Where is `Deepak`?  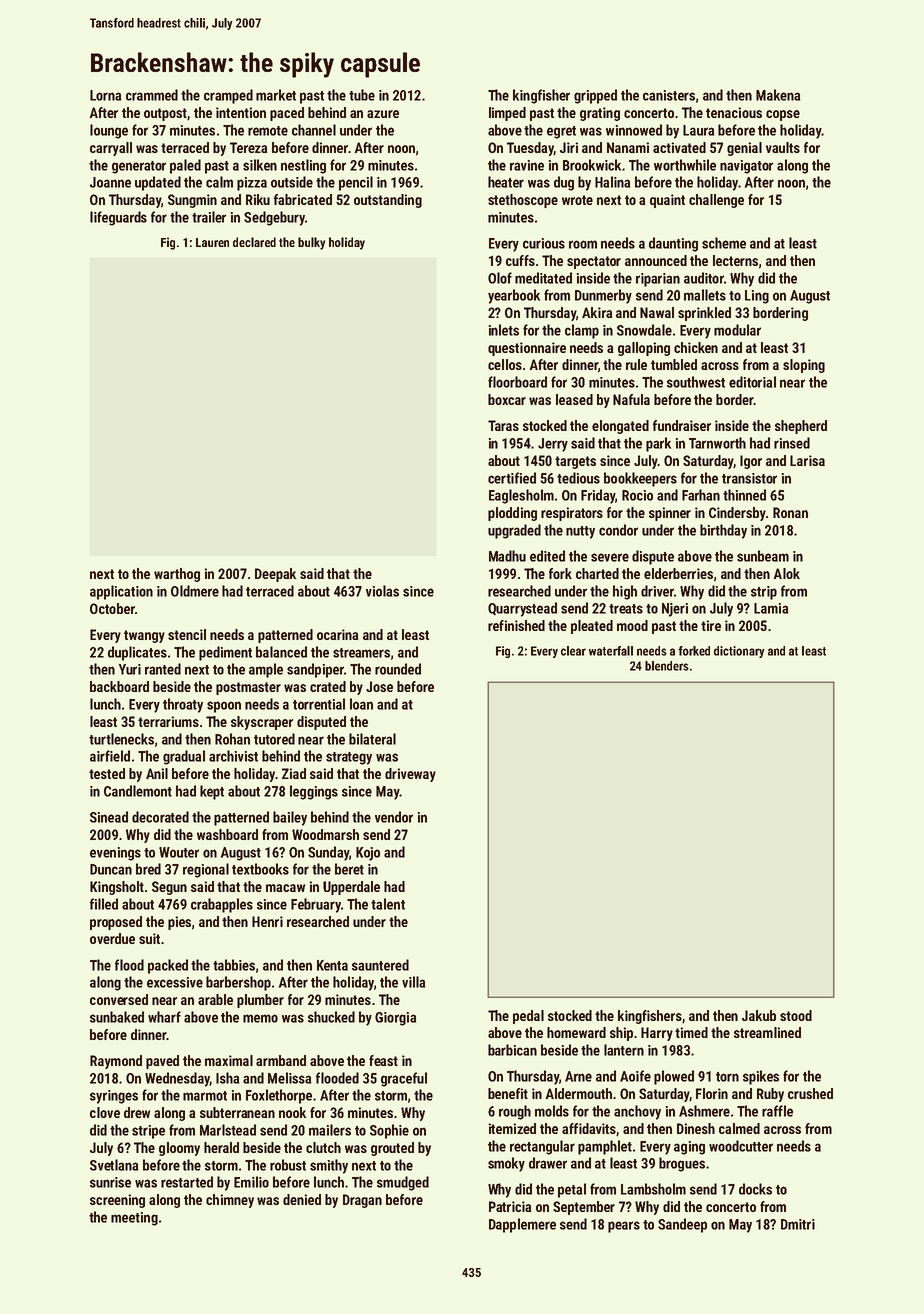
Deepak is located at coordinates (275, 575).
